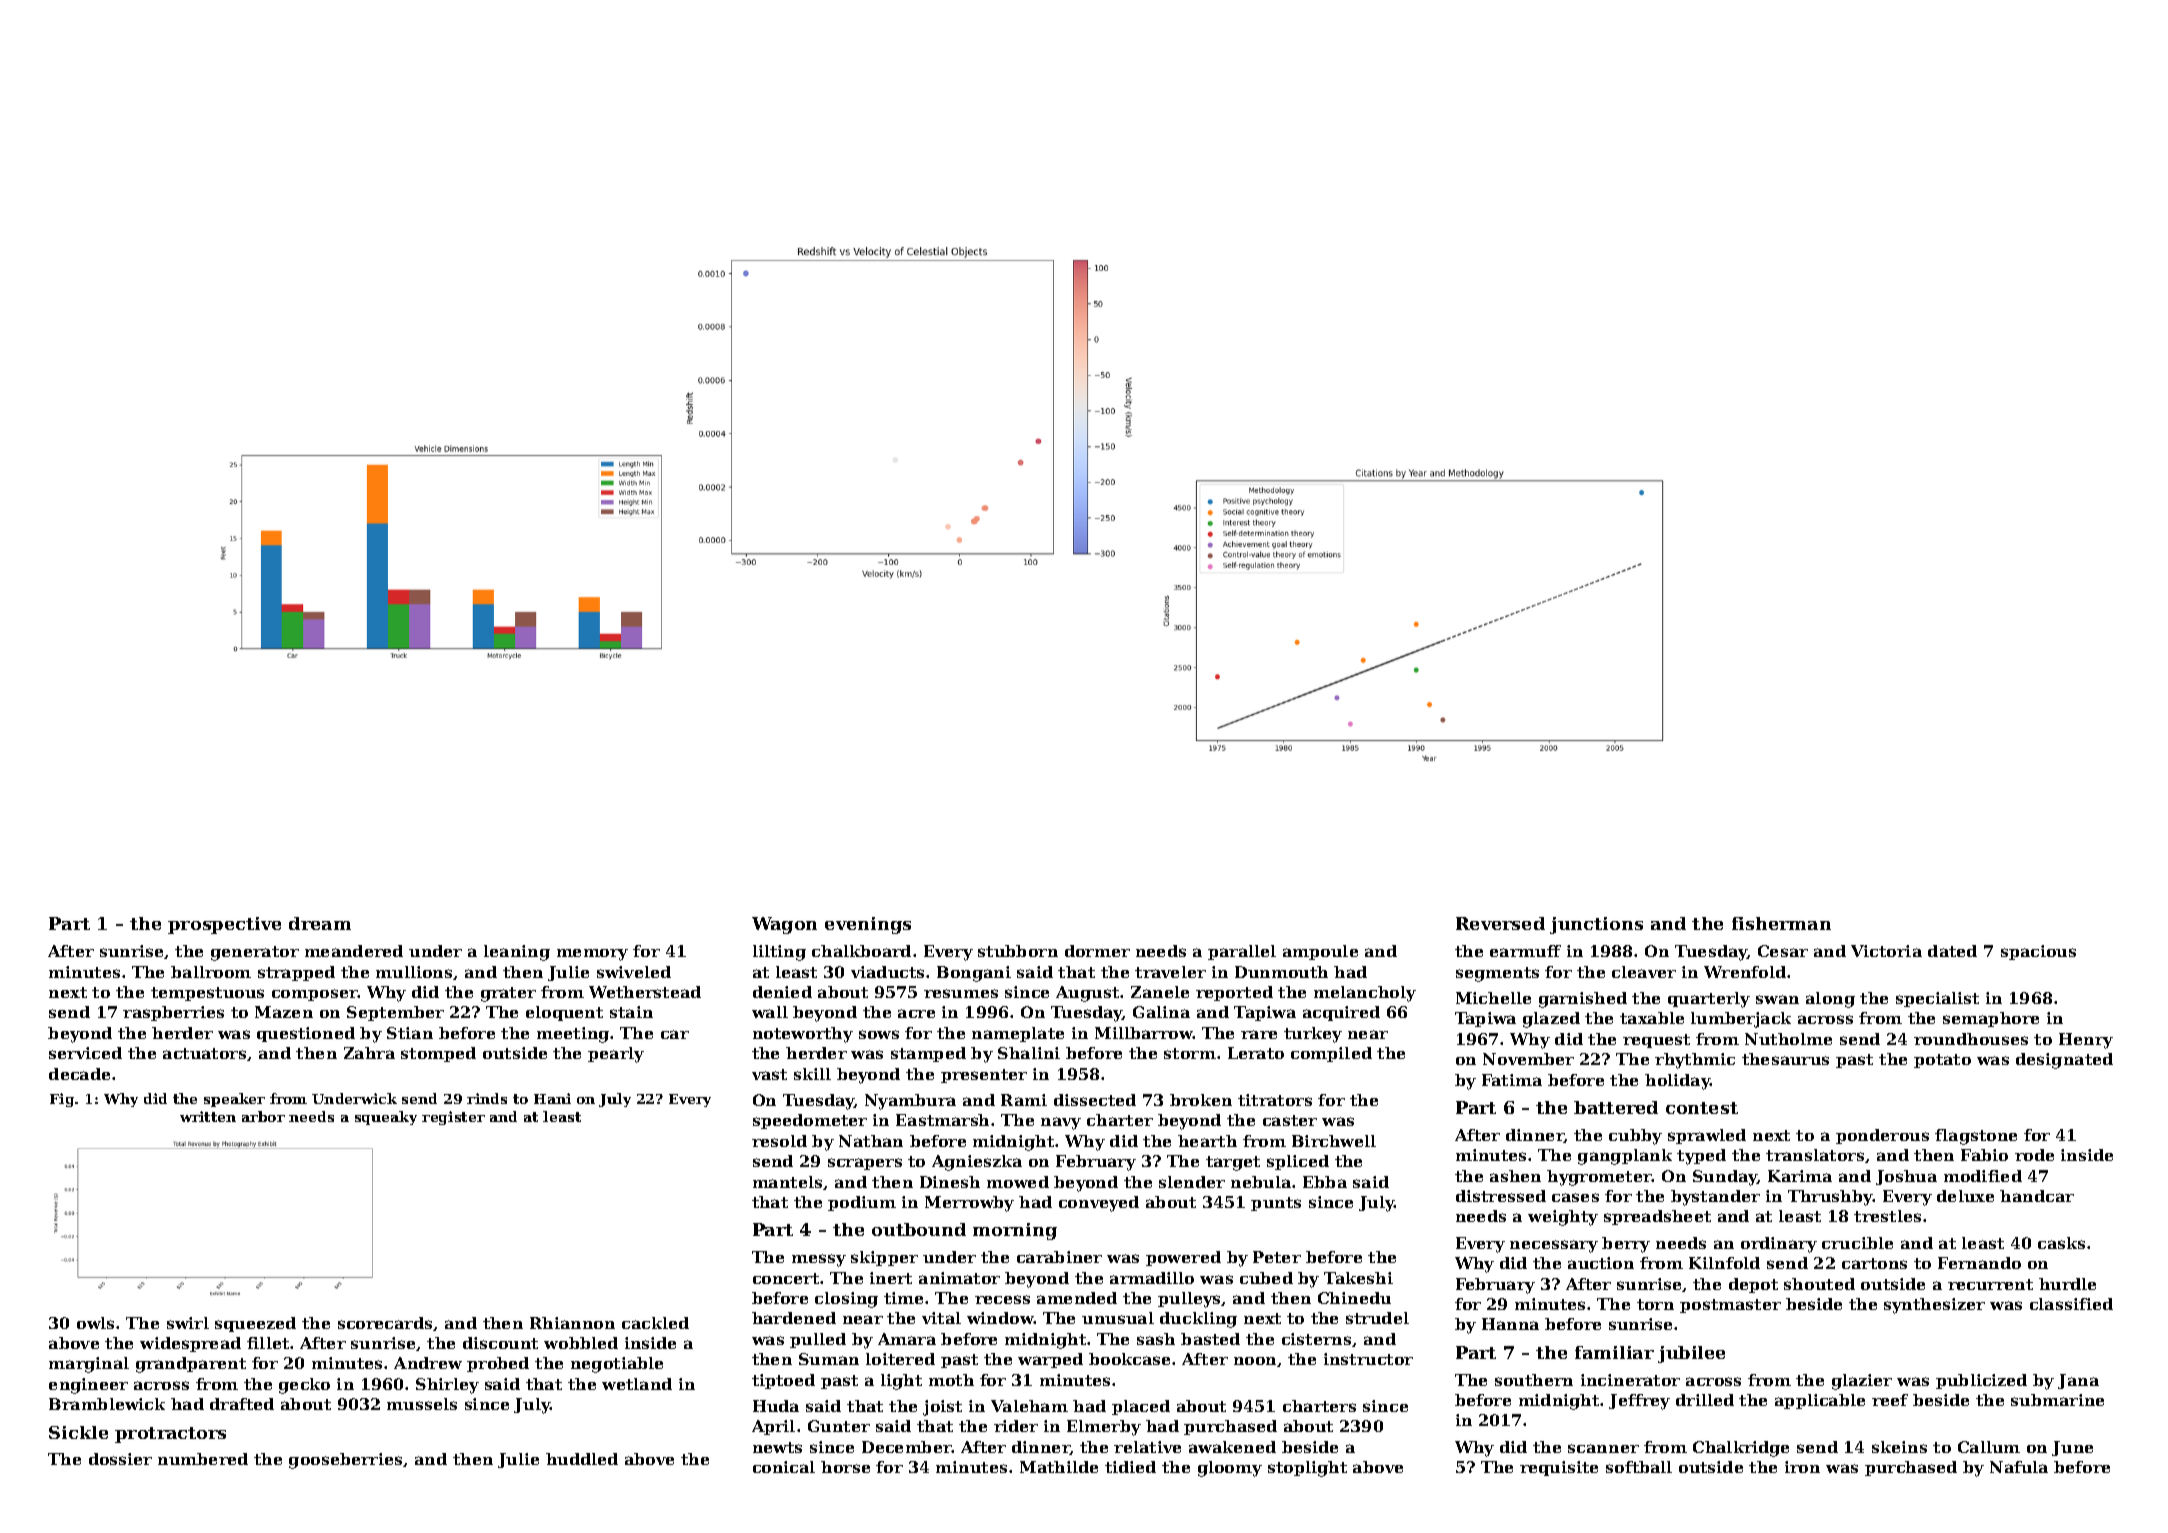 Image resolution: width=2168 pixels, height=1533 pixels. I want to click on softball, so click(1639, 1467).
